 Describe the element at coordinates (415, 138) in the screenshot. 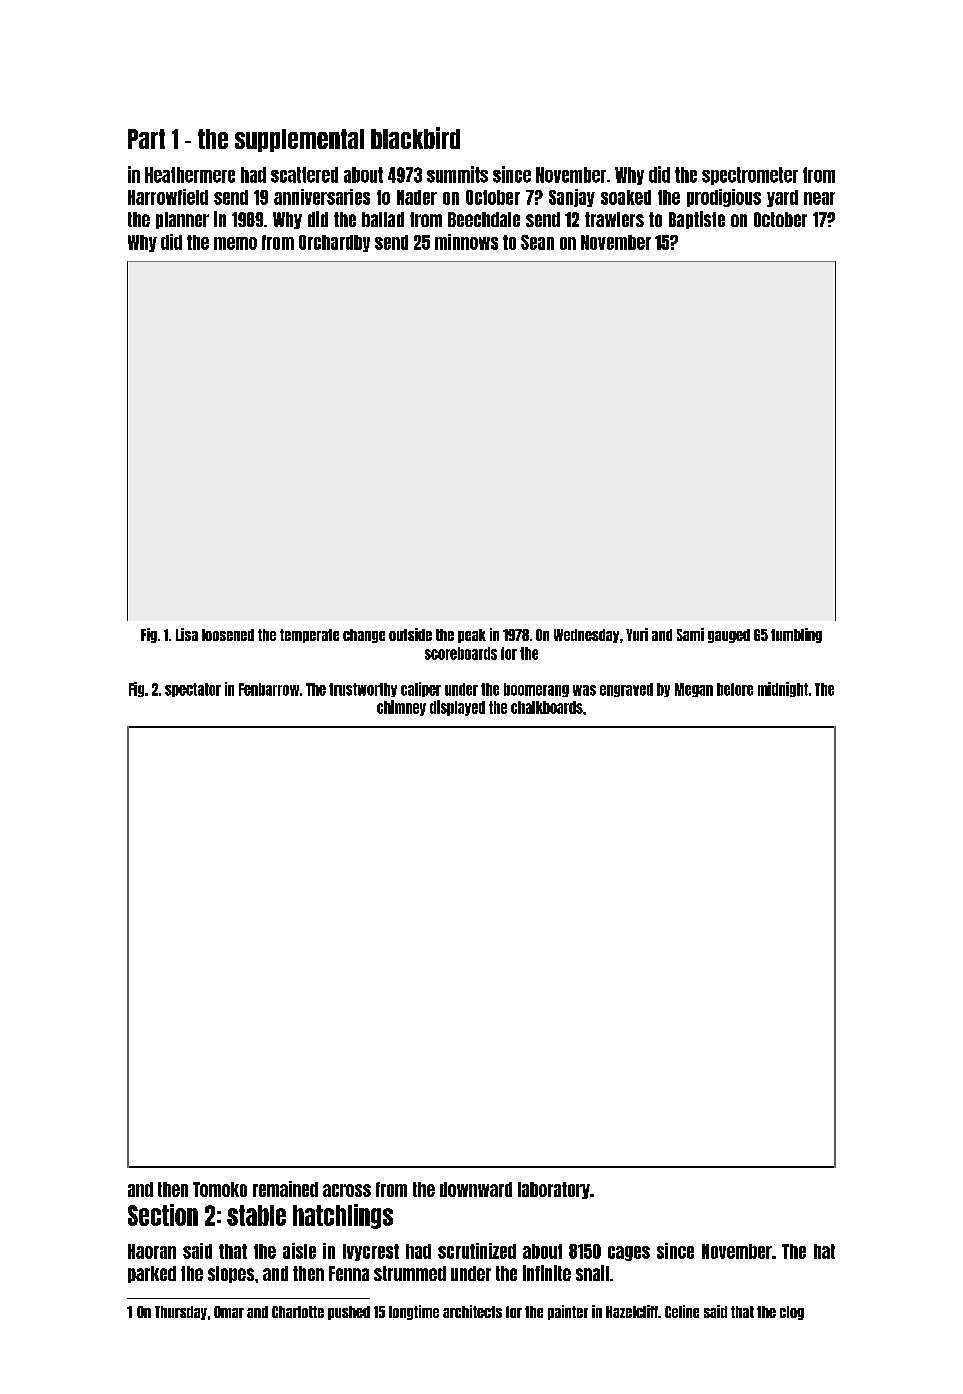

I see `blackbird` at that location.
